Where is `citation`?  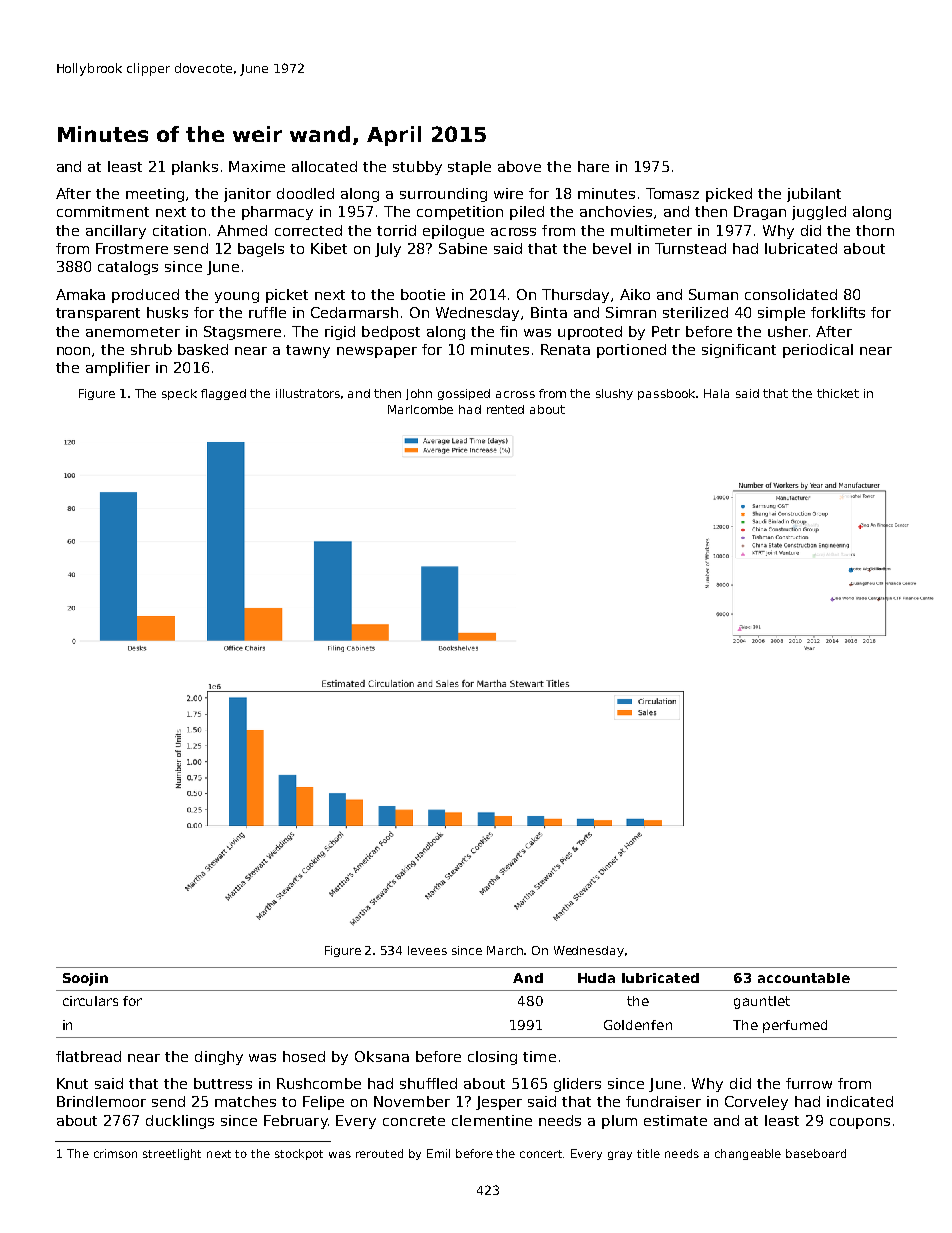 citation is located at coordinates (179, 230).
